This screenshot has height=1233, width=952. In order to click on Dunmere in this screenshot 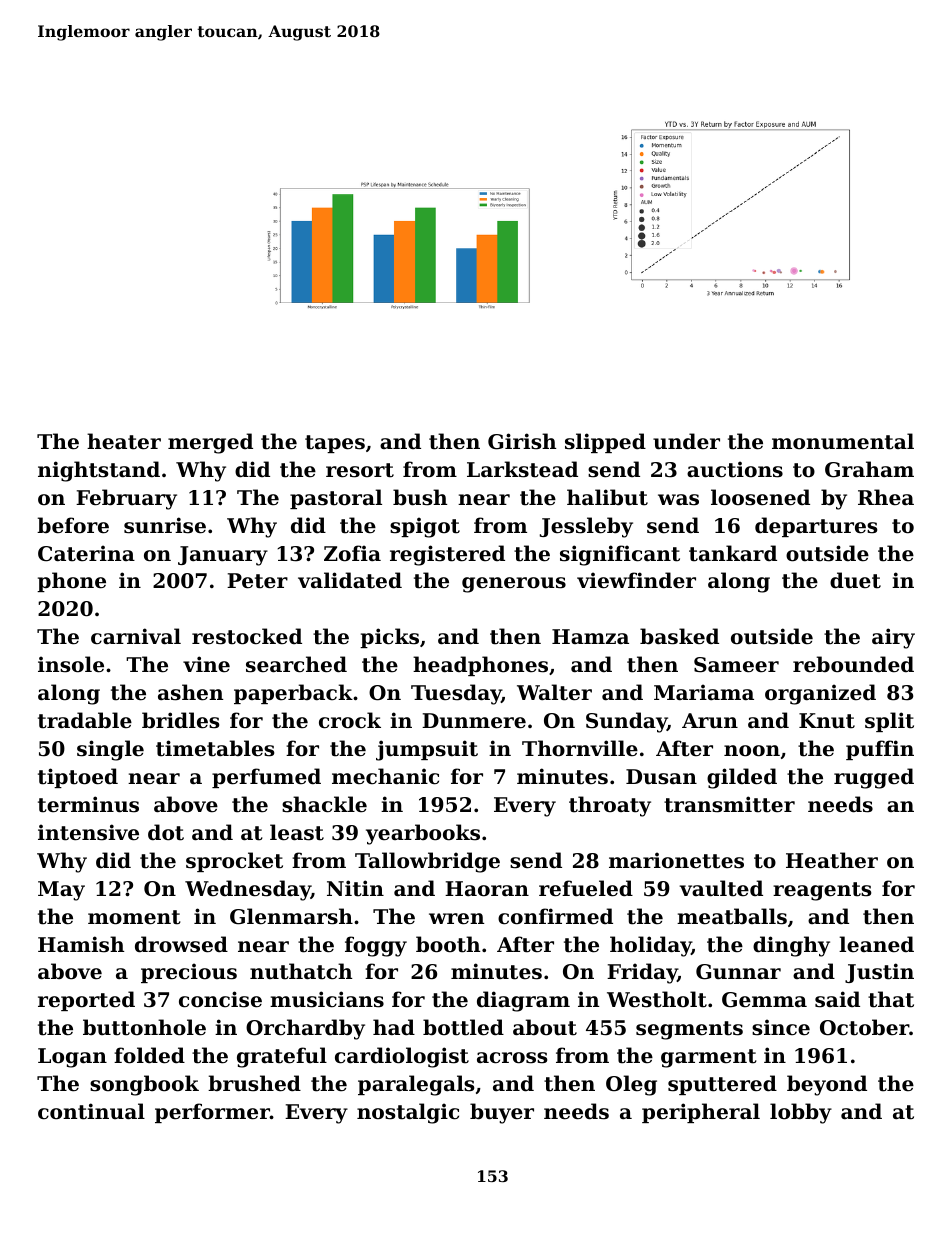, I will do `click(474, 721)`.
